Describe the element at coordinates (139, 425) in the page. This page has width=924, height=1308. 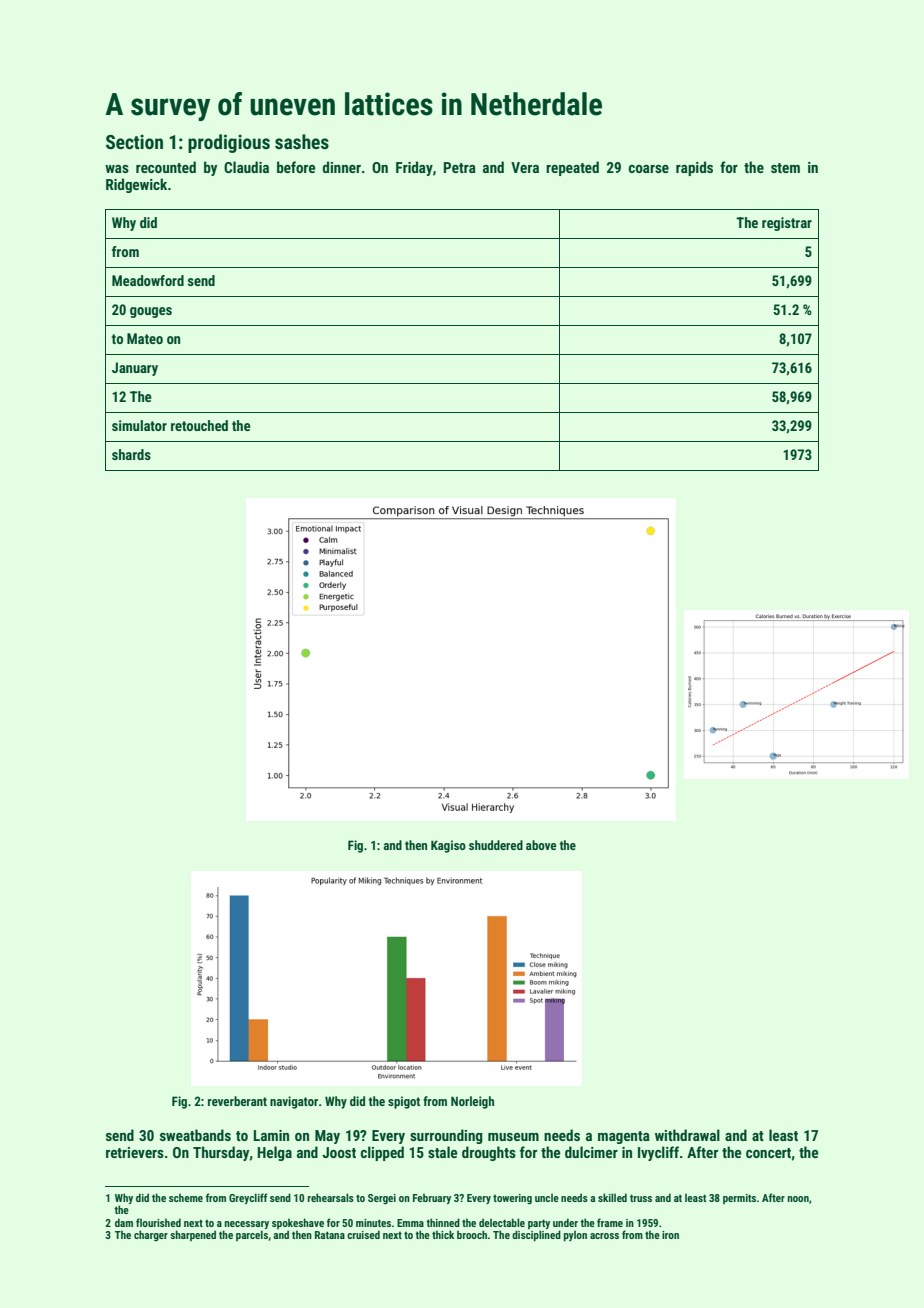
I see `simulator` at that location.
